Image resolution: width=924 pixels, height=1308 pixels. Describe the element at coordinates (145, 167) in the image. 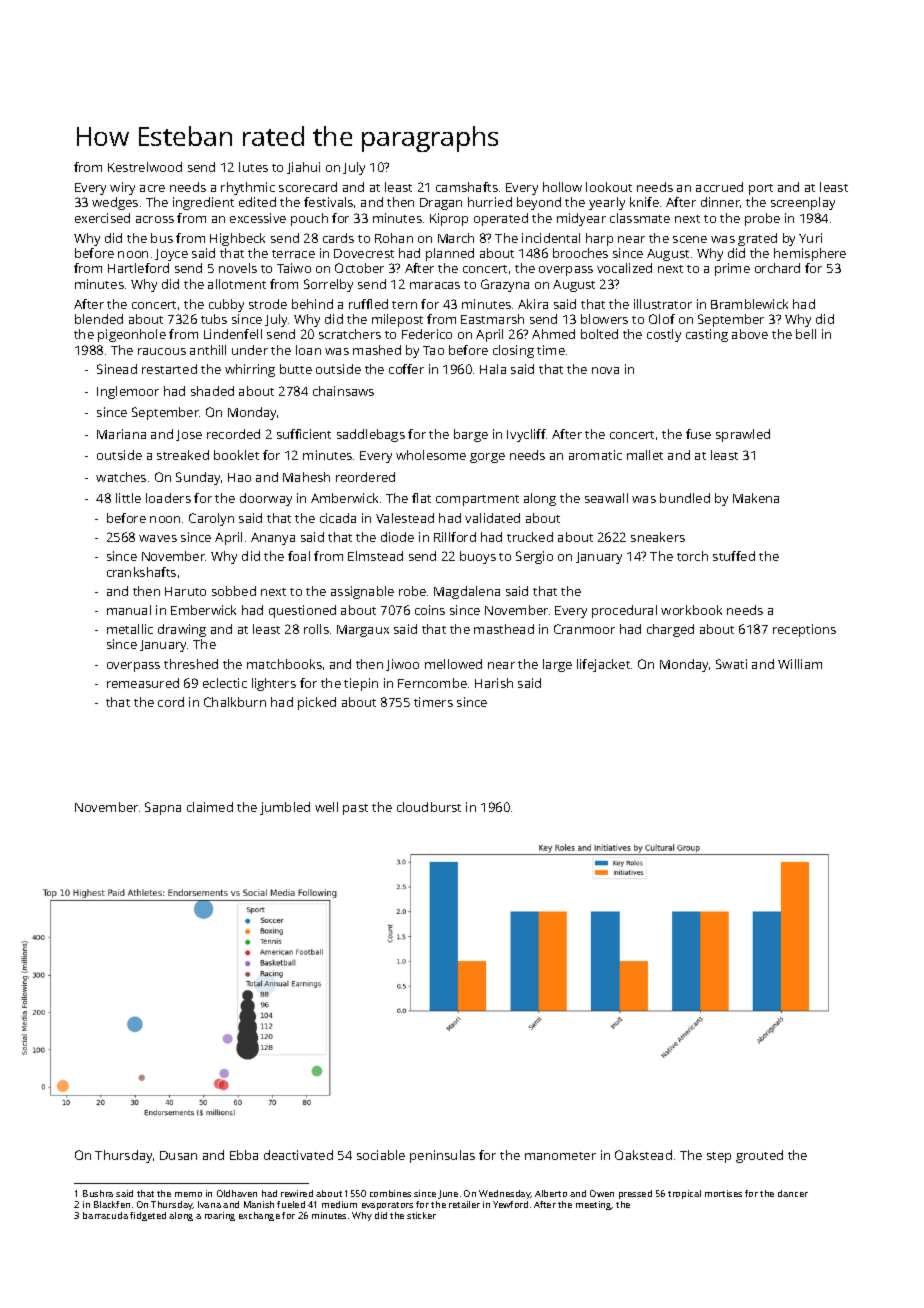

I see `Kestrelwood` at that location.
